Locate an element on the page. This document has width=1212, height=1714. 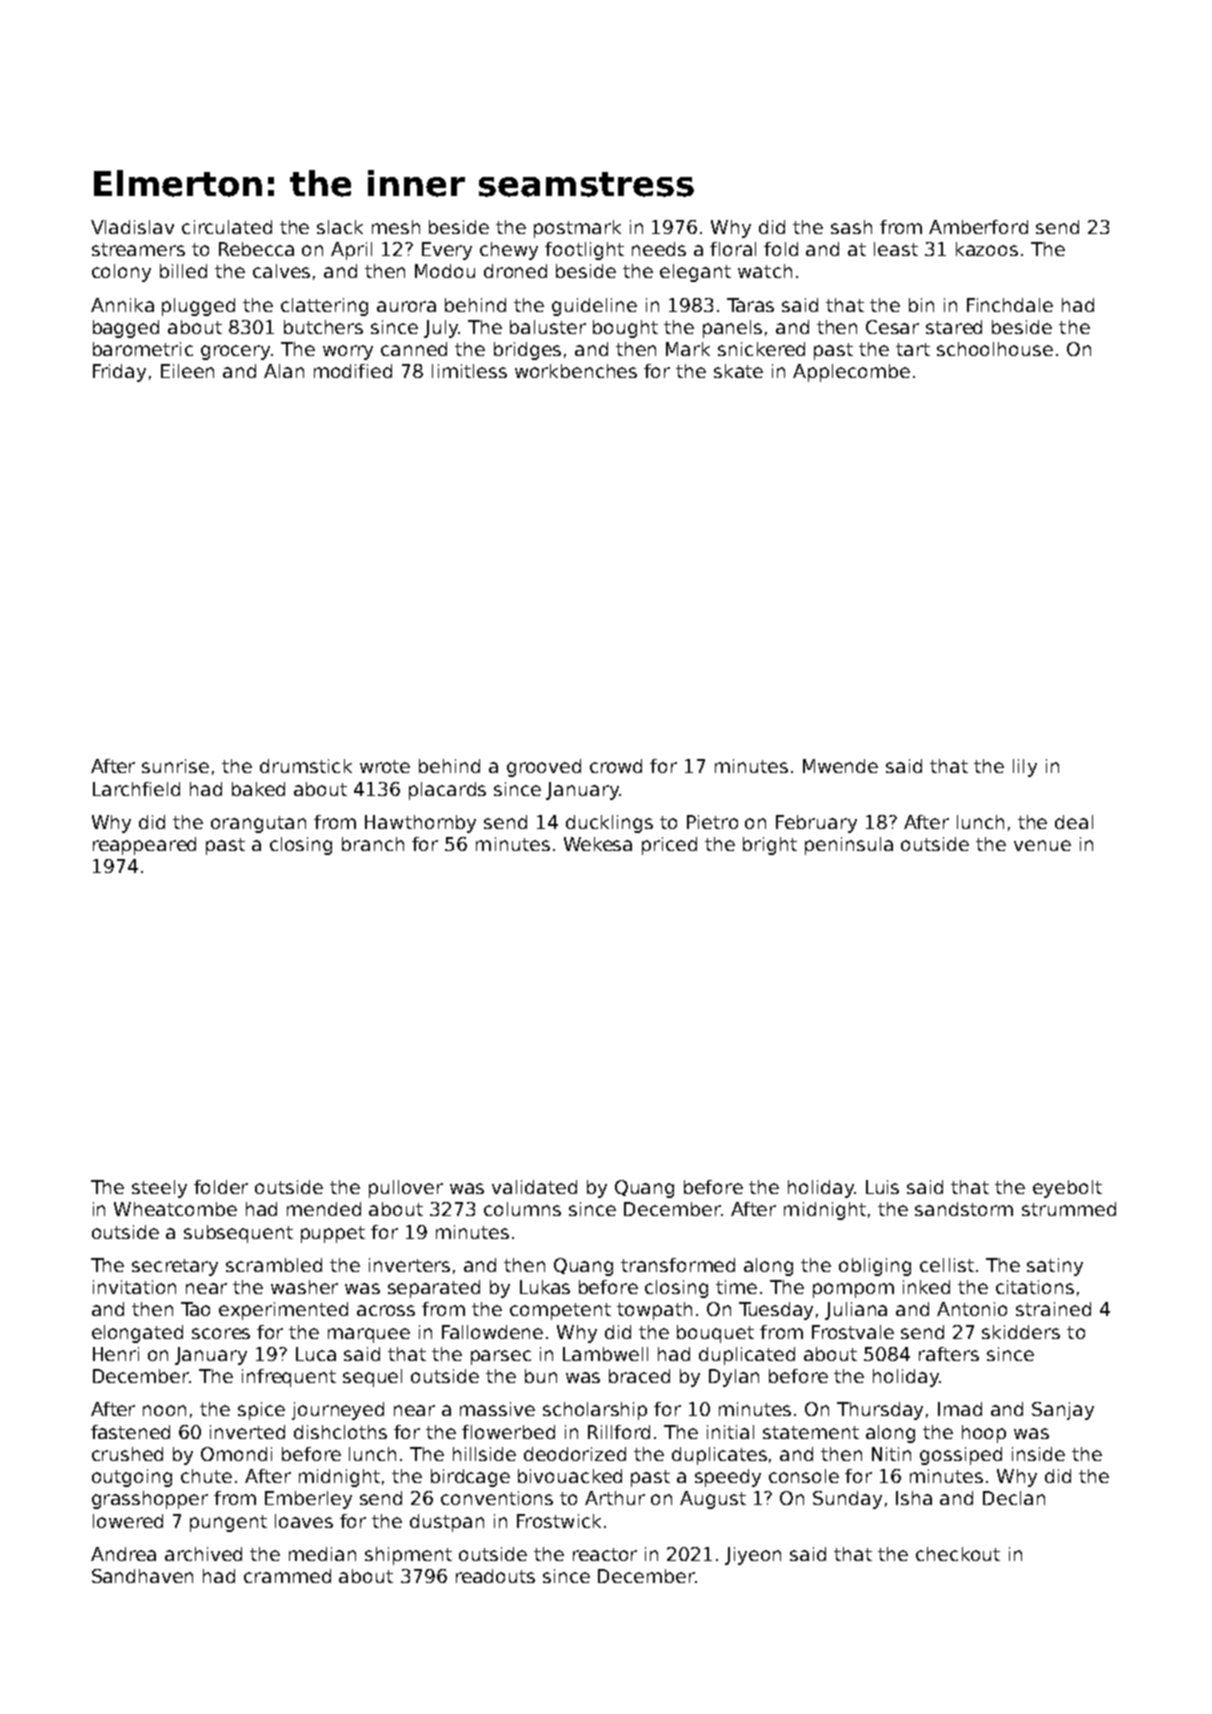
separated is located at coordinates (434, 1289).
